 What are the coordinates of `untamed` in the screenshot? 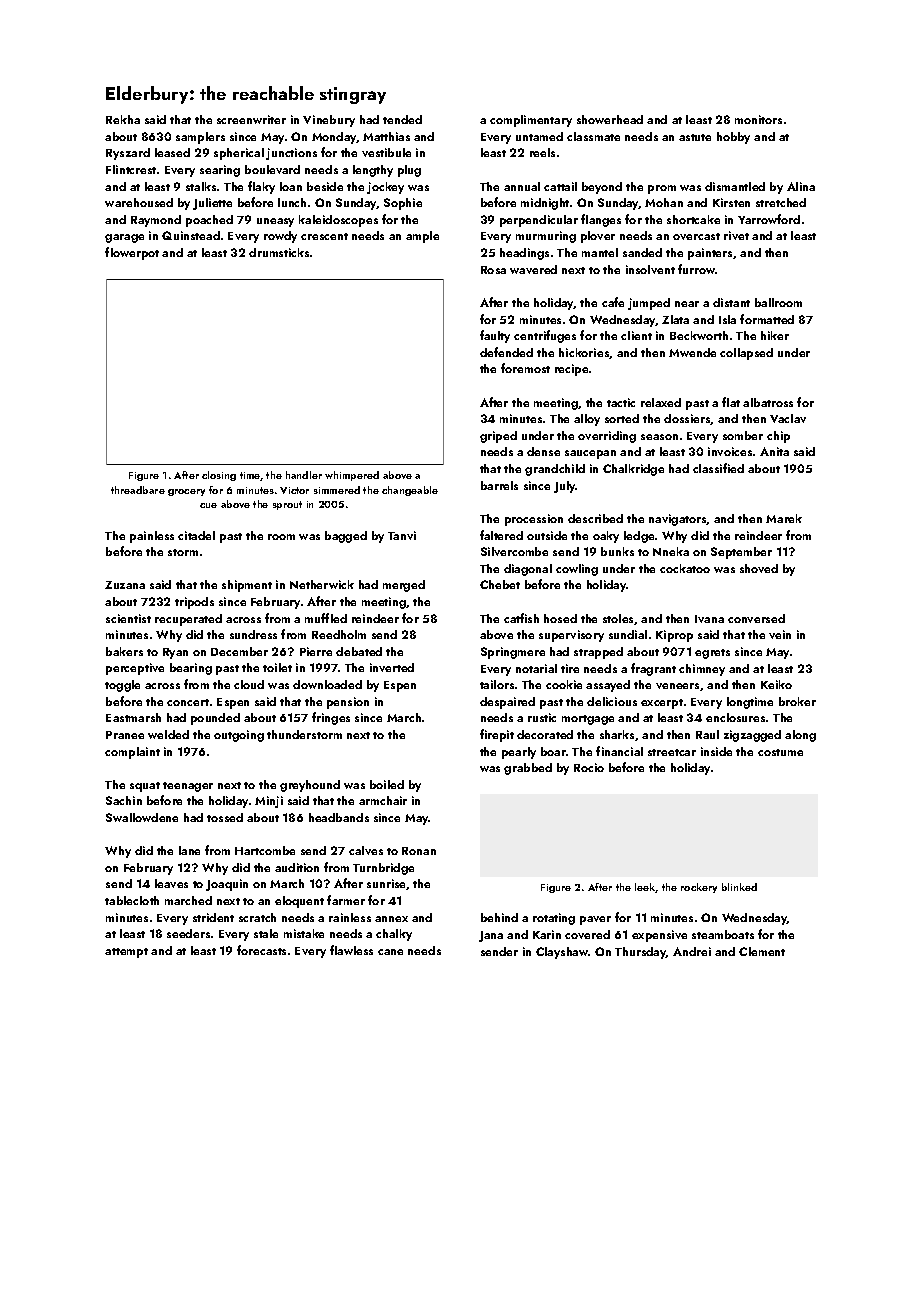 It's located at (539, 136).
